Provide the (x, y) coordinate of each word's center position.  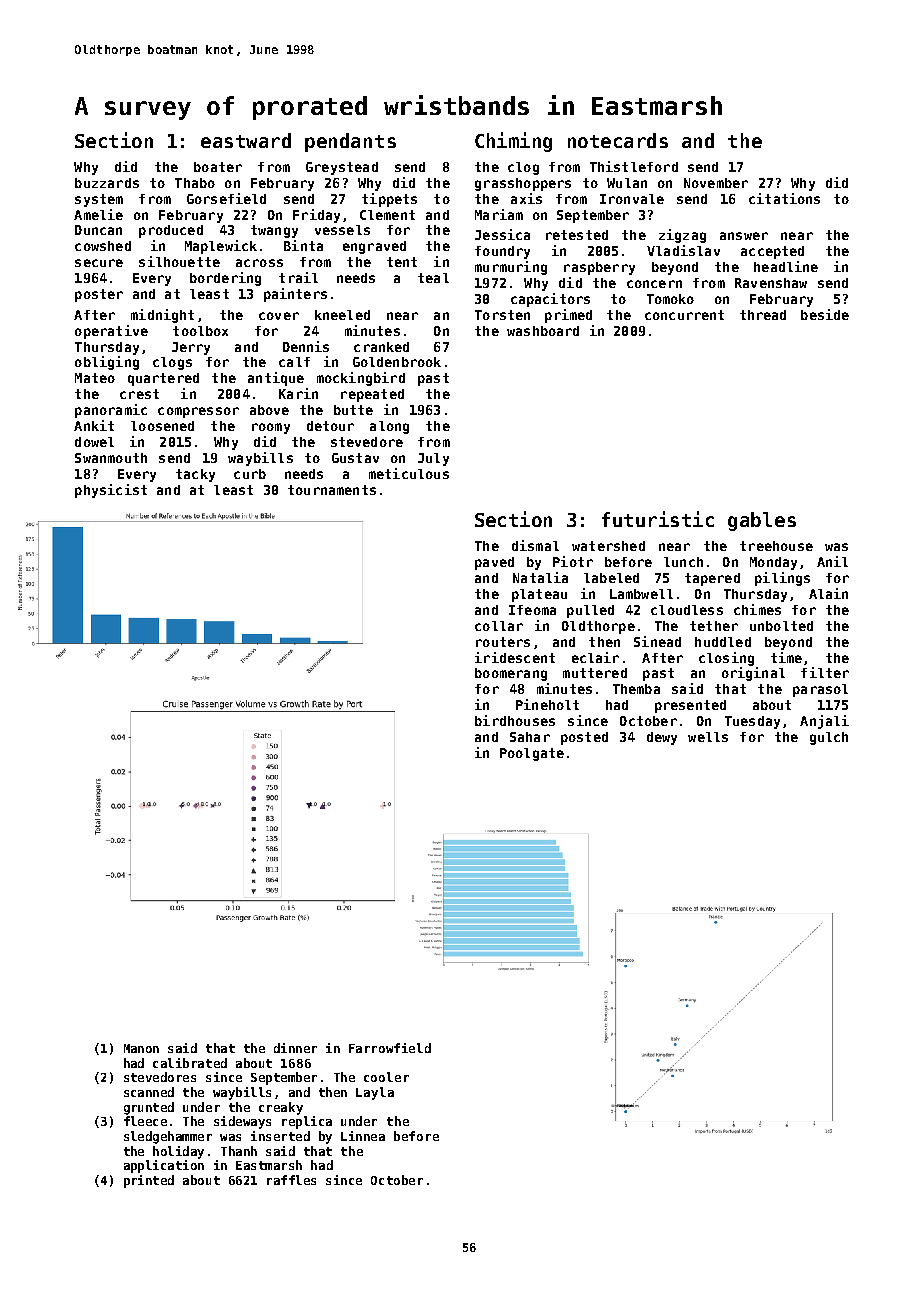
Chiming (513, 142)
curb (250, 474)
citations (784, 198)
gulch (829, 738)
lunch (683, 562)
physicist (111, 491)
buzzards (107, 183)
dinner (295, 1048)
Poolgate (532, 754)
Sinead (657, 641)
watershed (608, 546)
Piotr (573, 561)
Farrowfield (390, 1048)
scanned (149, 1092)
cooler (386, 1077)
